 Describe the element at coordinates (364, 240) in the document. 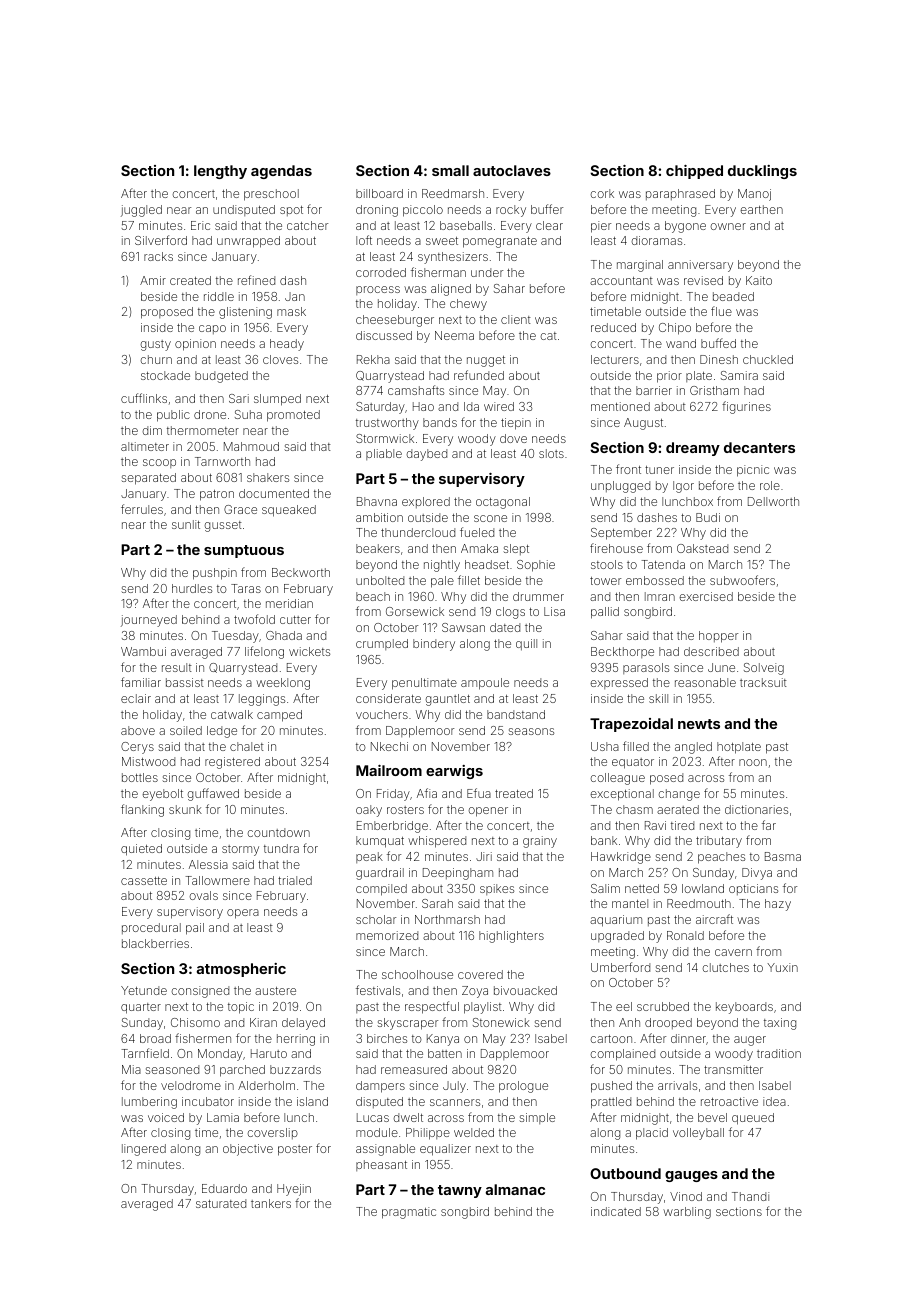

I see `loft` at that location.
